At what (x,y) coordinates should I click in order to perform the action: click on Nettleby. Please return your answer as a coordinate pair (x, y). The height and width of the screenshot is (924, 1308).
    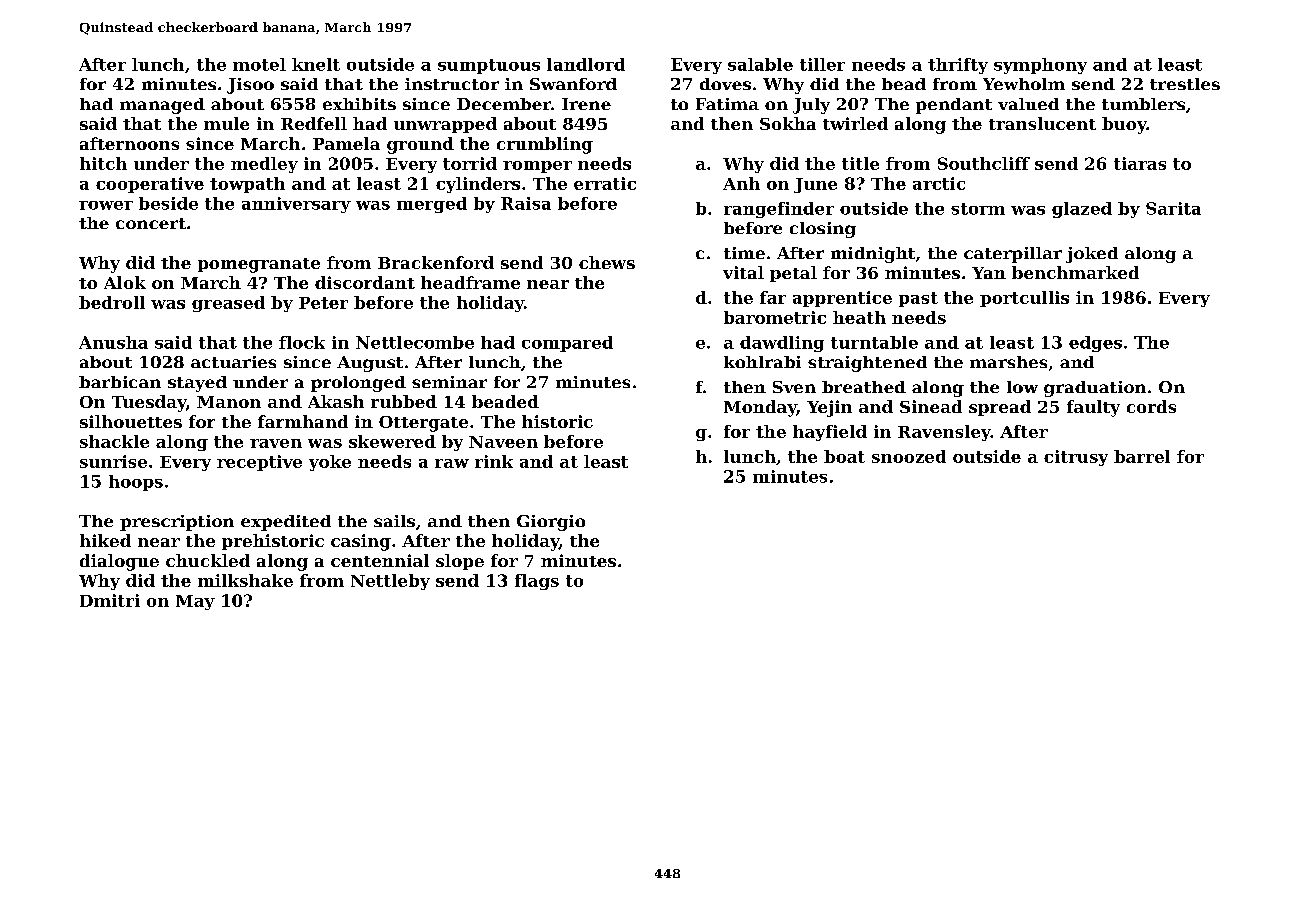
    Looking at the image, I should click on (390, 582).
